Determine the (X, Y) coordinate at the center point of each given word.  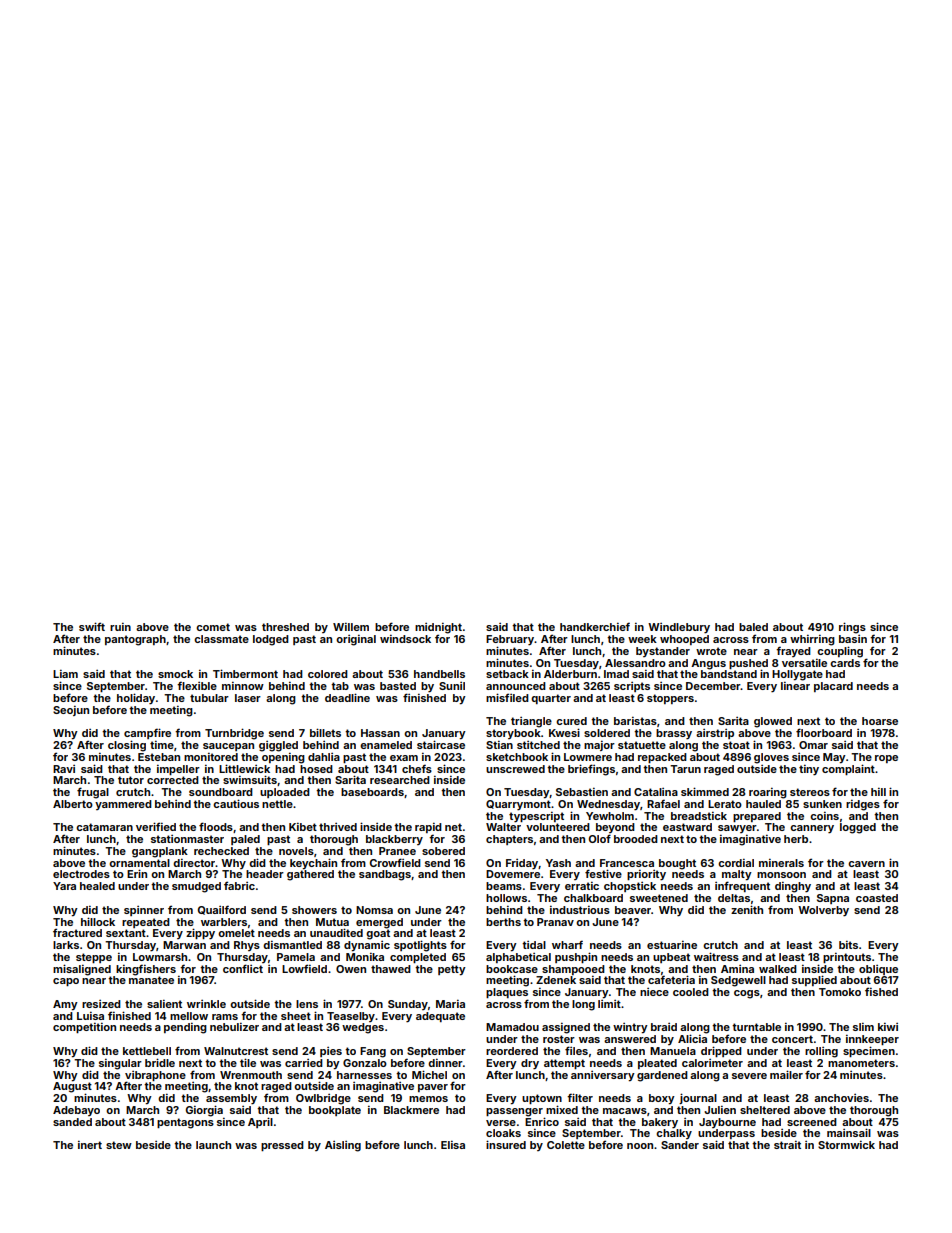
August (72, 1087)
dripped (721, 1051)
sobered (443, 851)
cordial (736, 863)
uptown (542, 1099)
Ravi (64, 769)
